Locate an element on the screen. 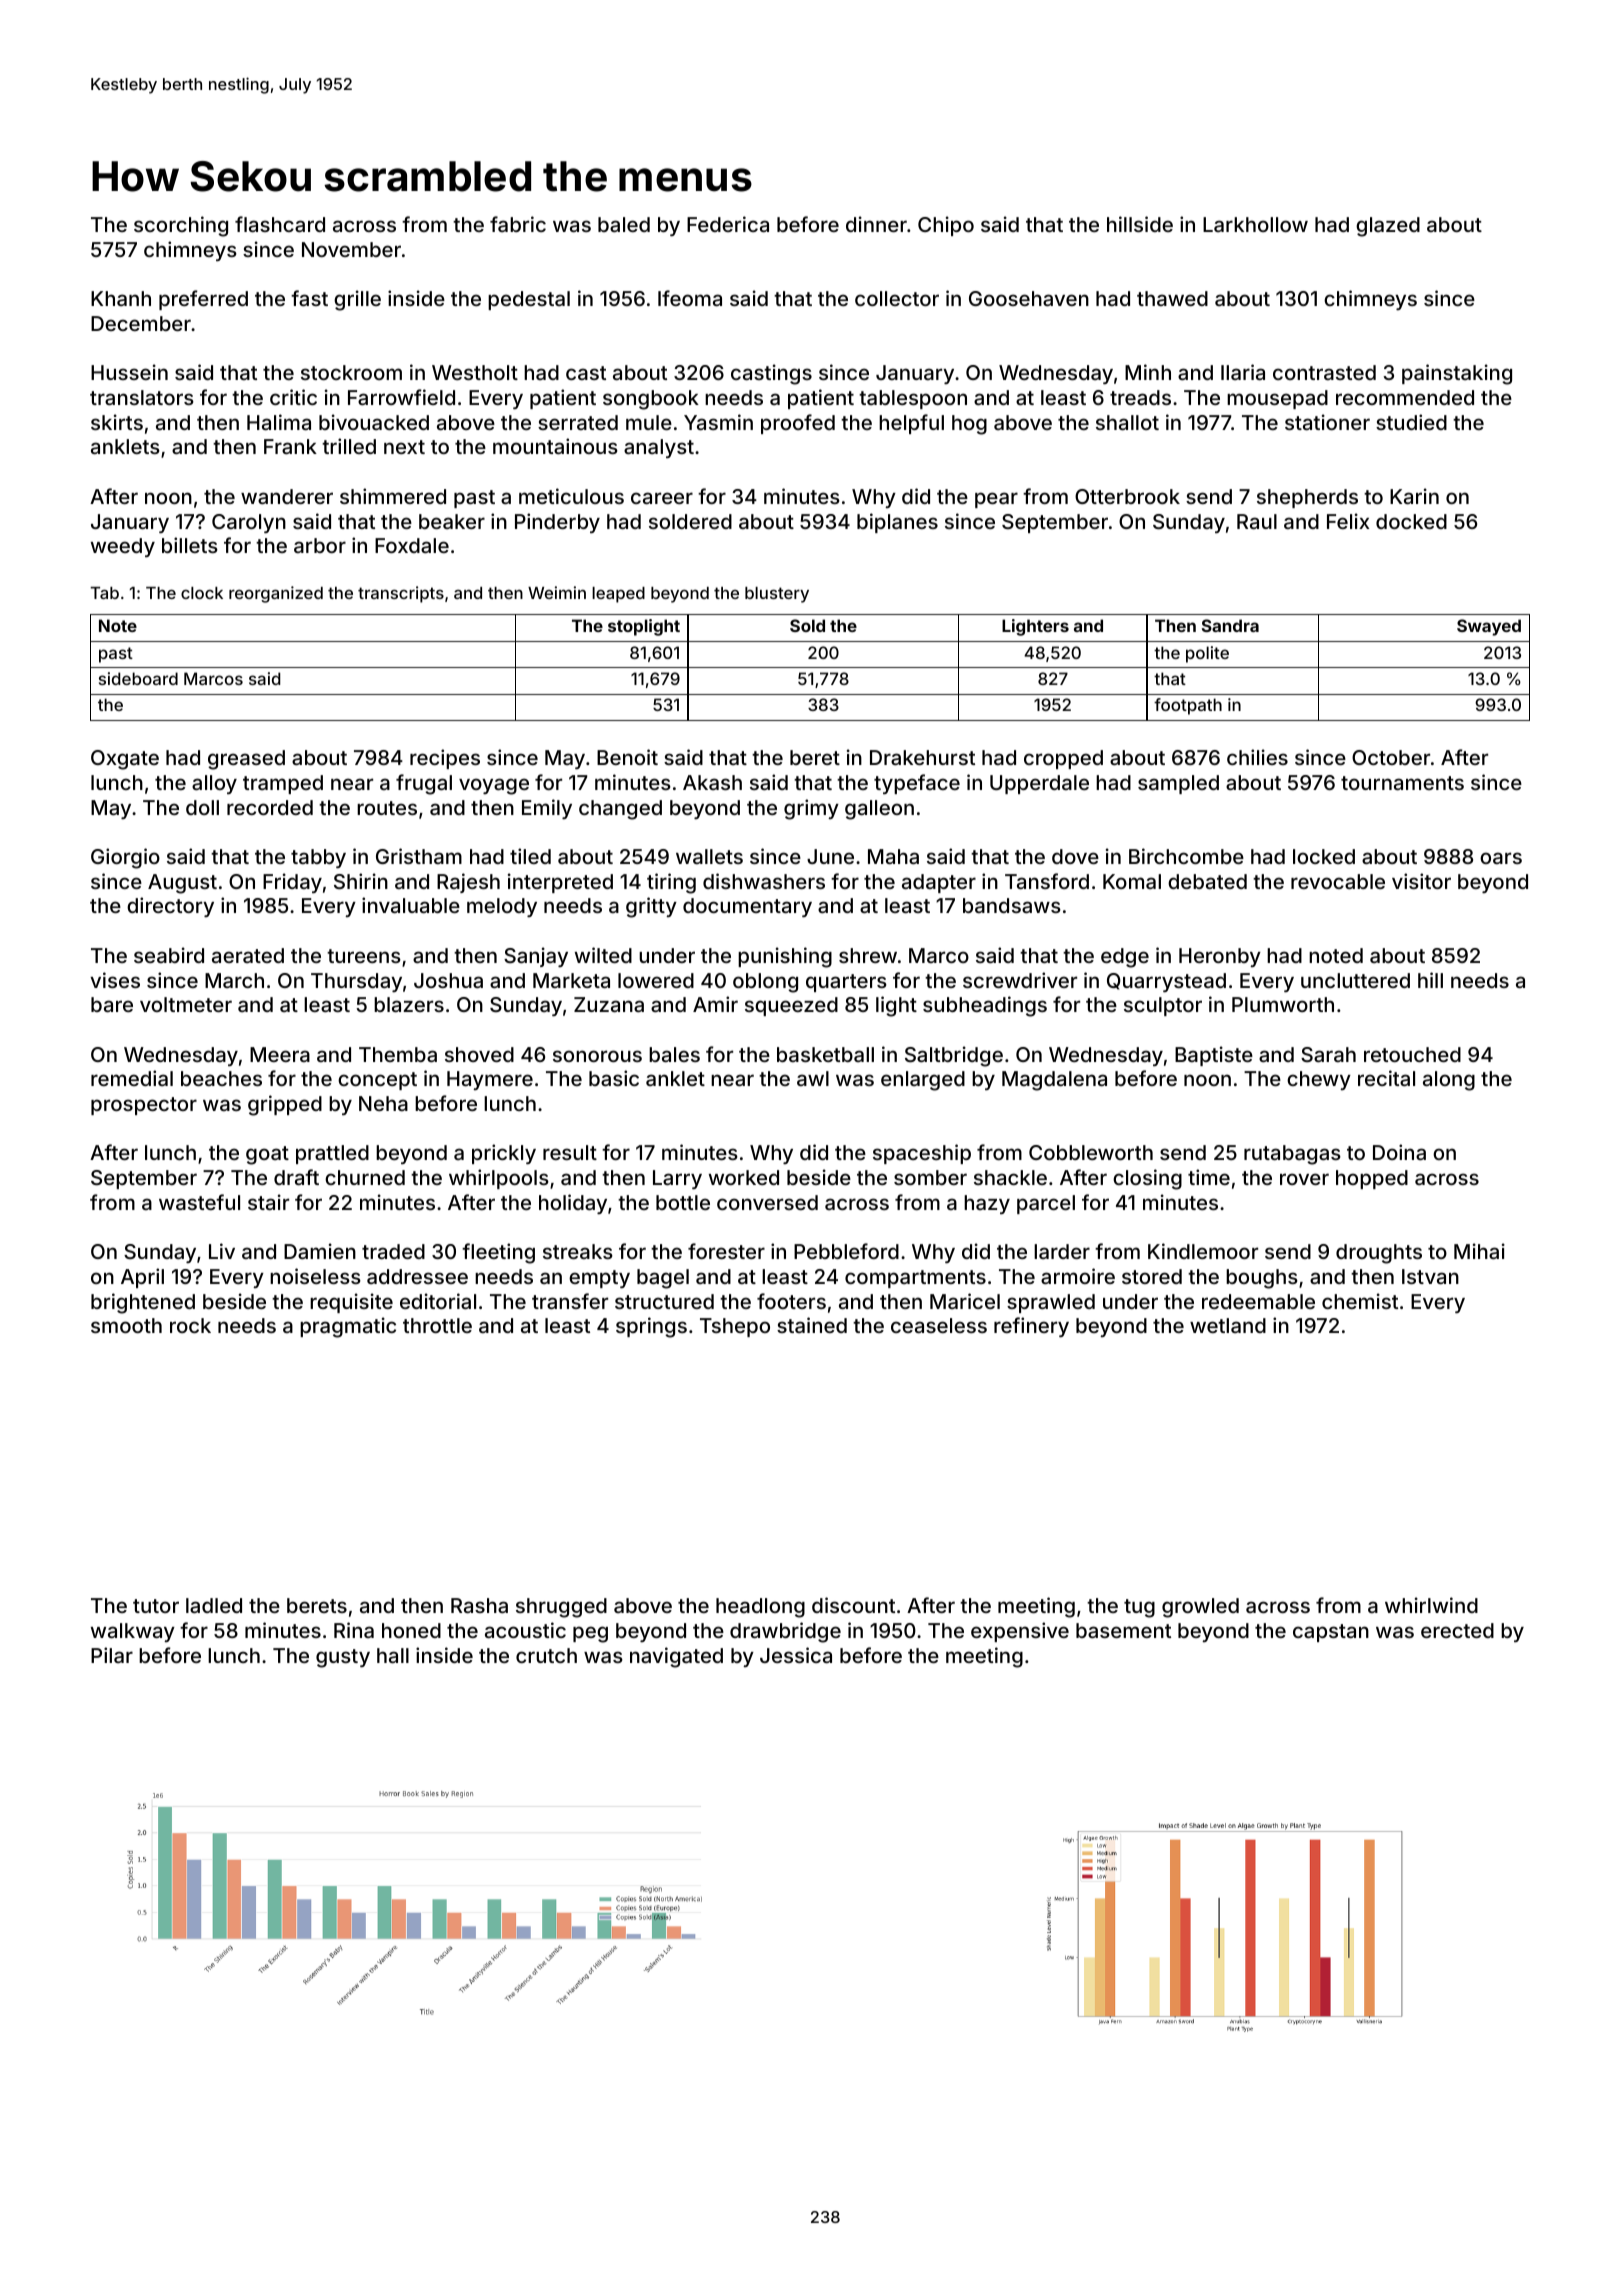 The width and height of the screenshot is (1620, 2292). Otterbrook is located at coordinates (1127, 496).
